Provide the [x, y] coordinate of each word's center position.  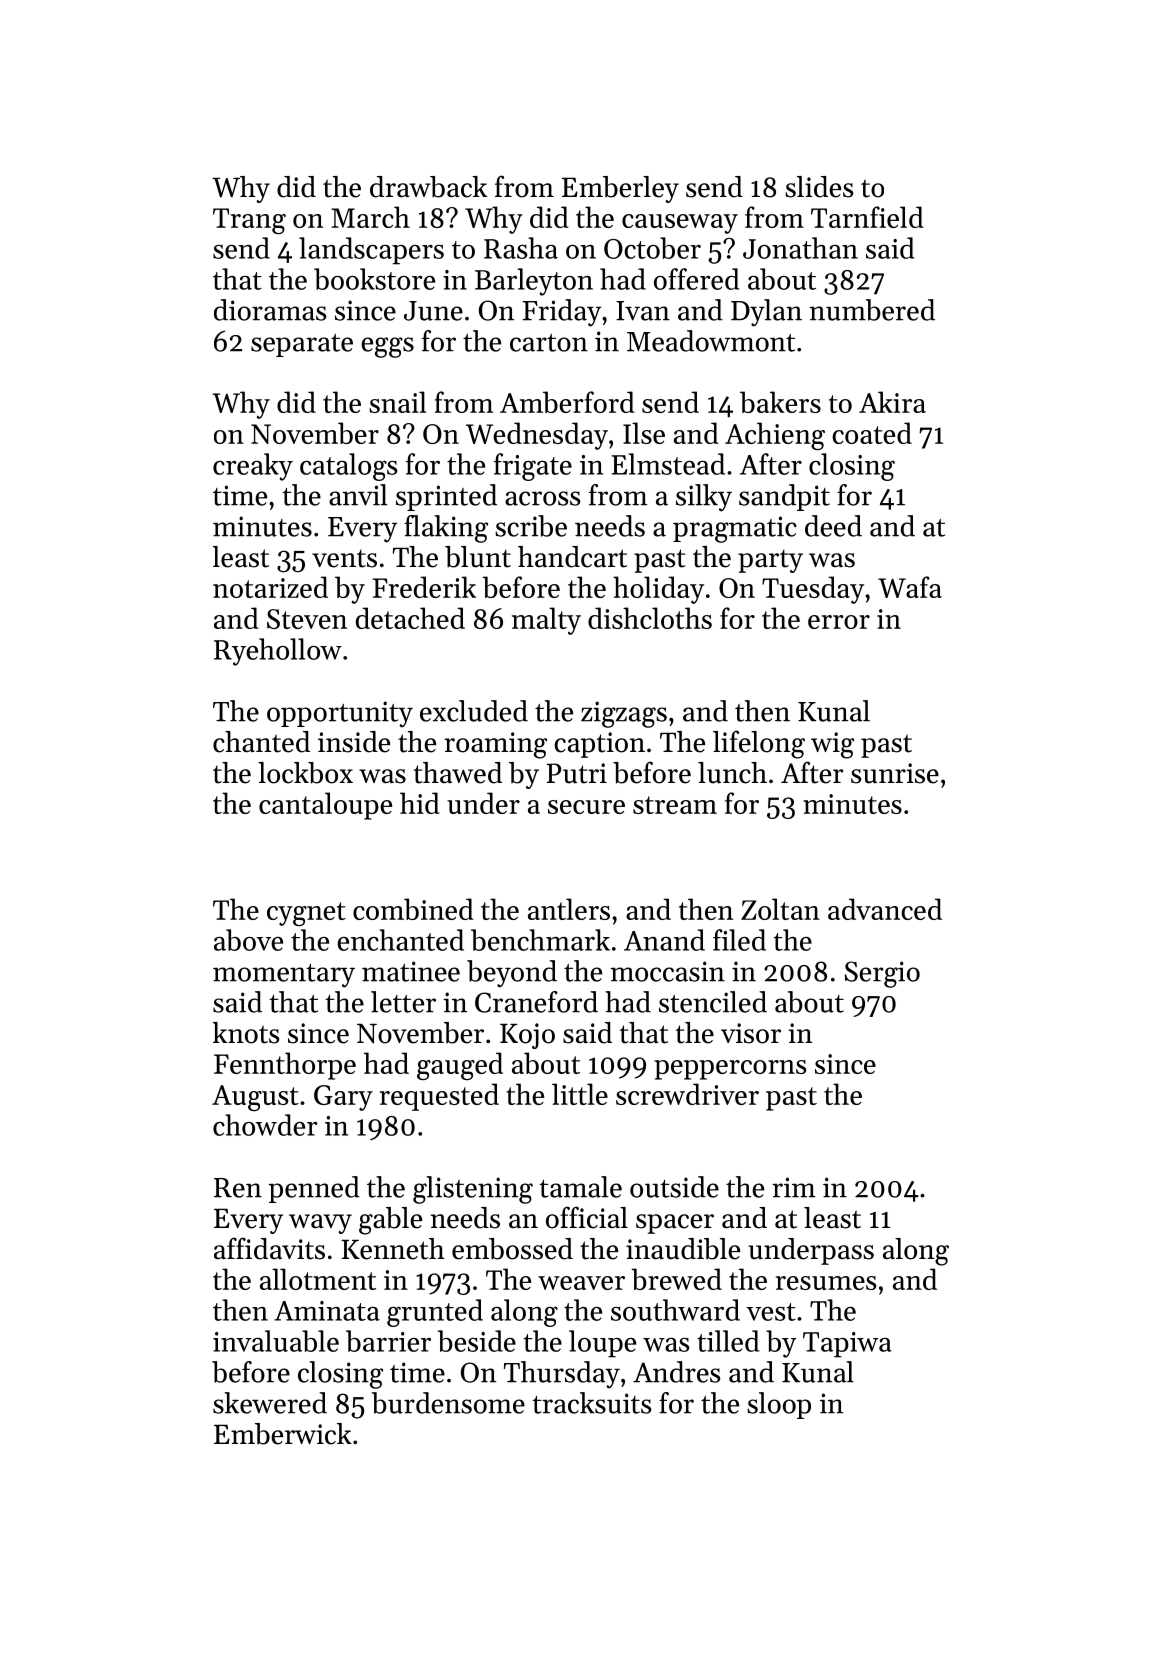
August [255, 1098]
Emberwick [283, 1434]
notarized [270, 587]
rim [794, 1187]
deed [833, 526]
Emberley [620, 189]
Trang [249, 221]
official [587, 1217]
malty [546, 621]
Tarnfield [867, 217]
